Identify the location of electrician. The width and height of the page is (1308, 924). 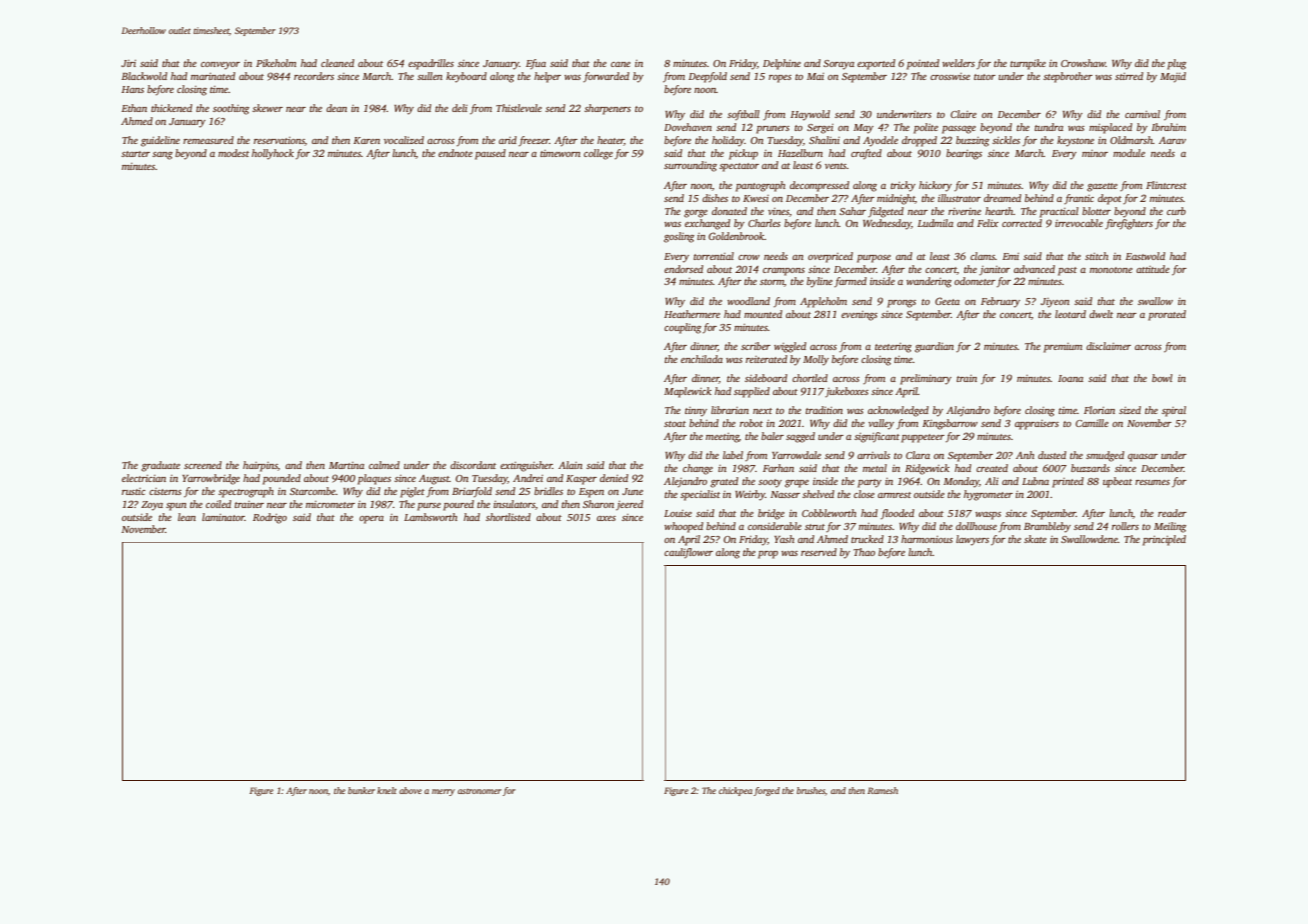
(144, 478).
